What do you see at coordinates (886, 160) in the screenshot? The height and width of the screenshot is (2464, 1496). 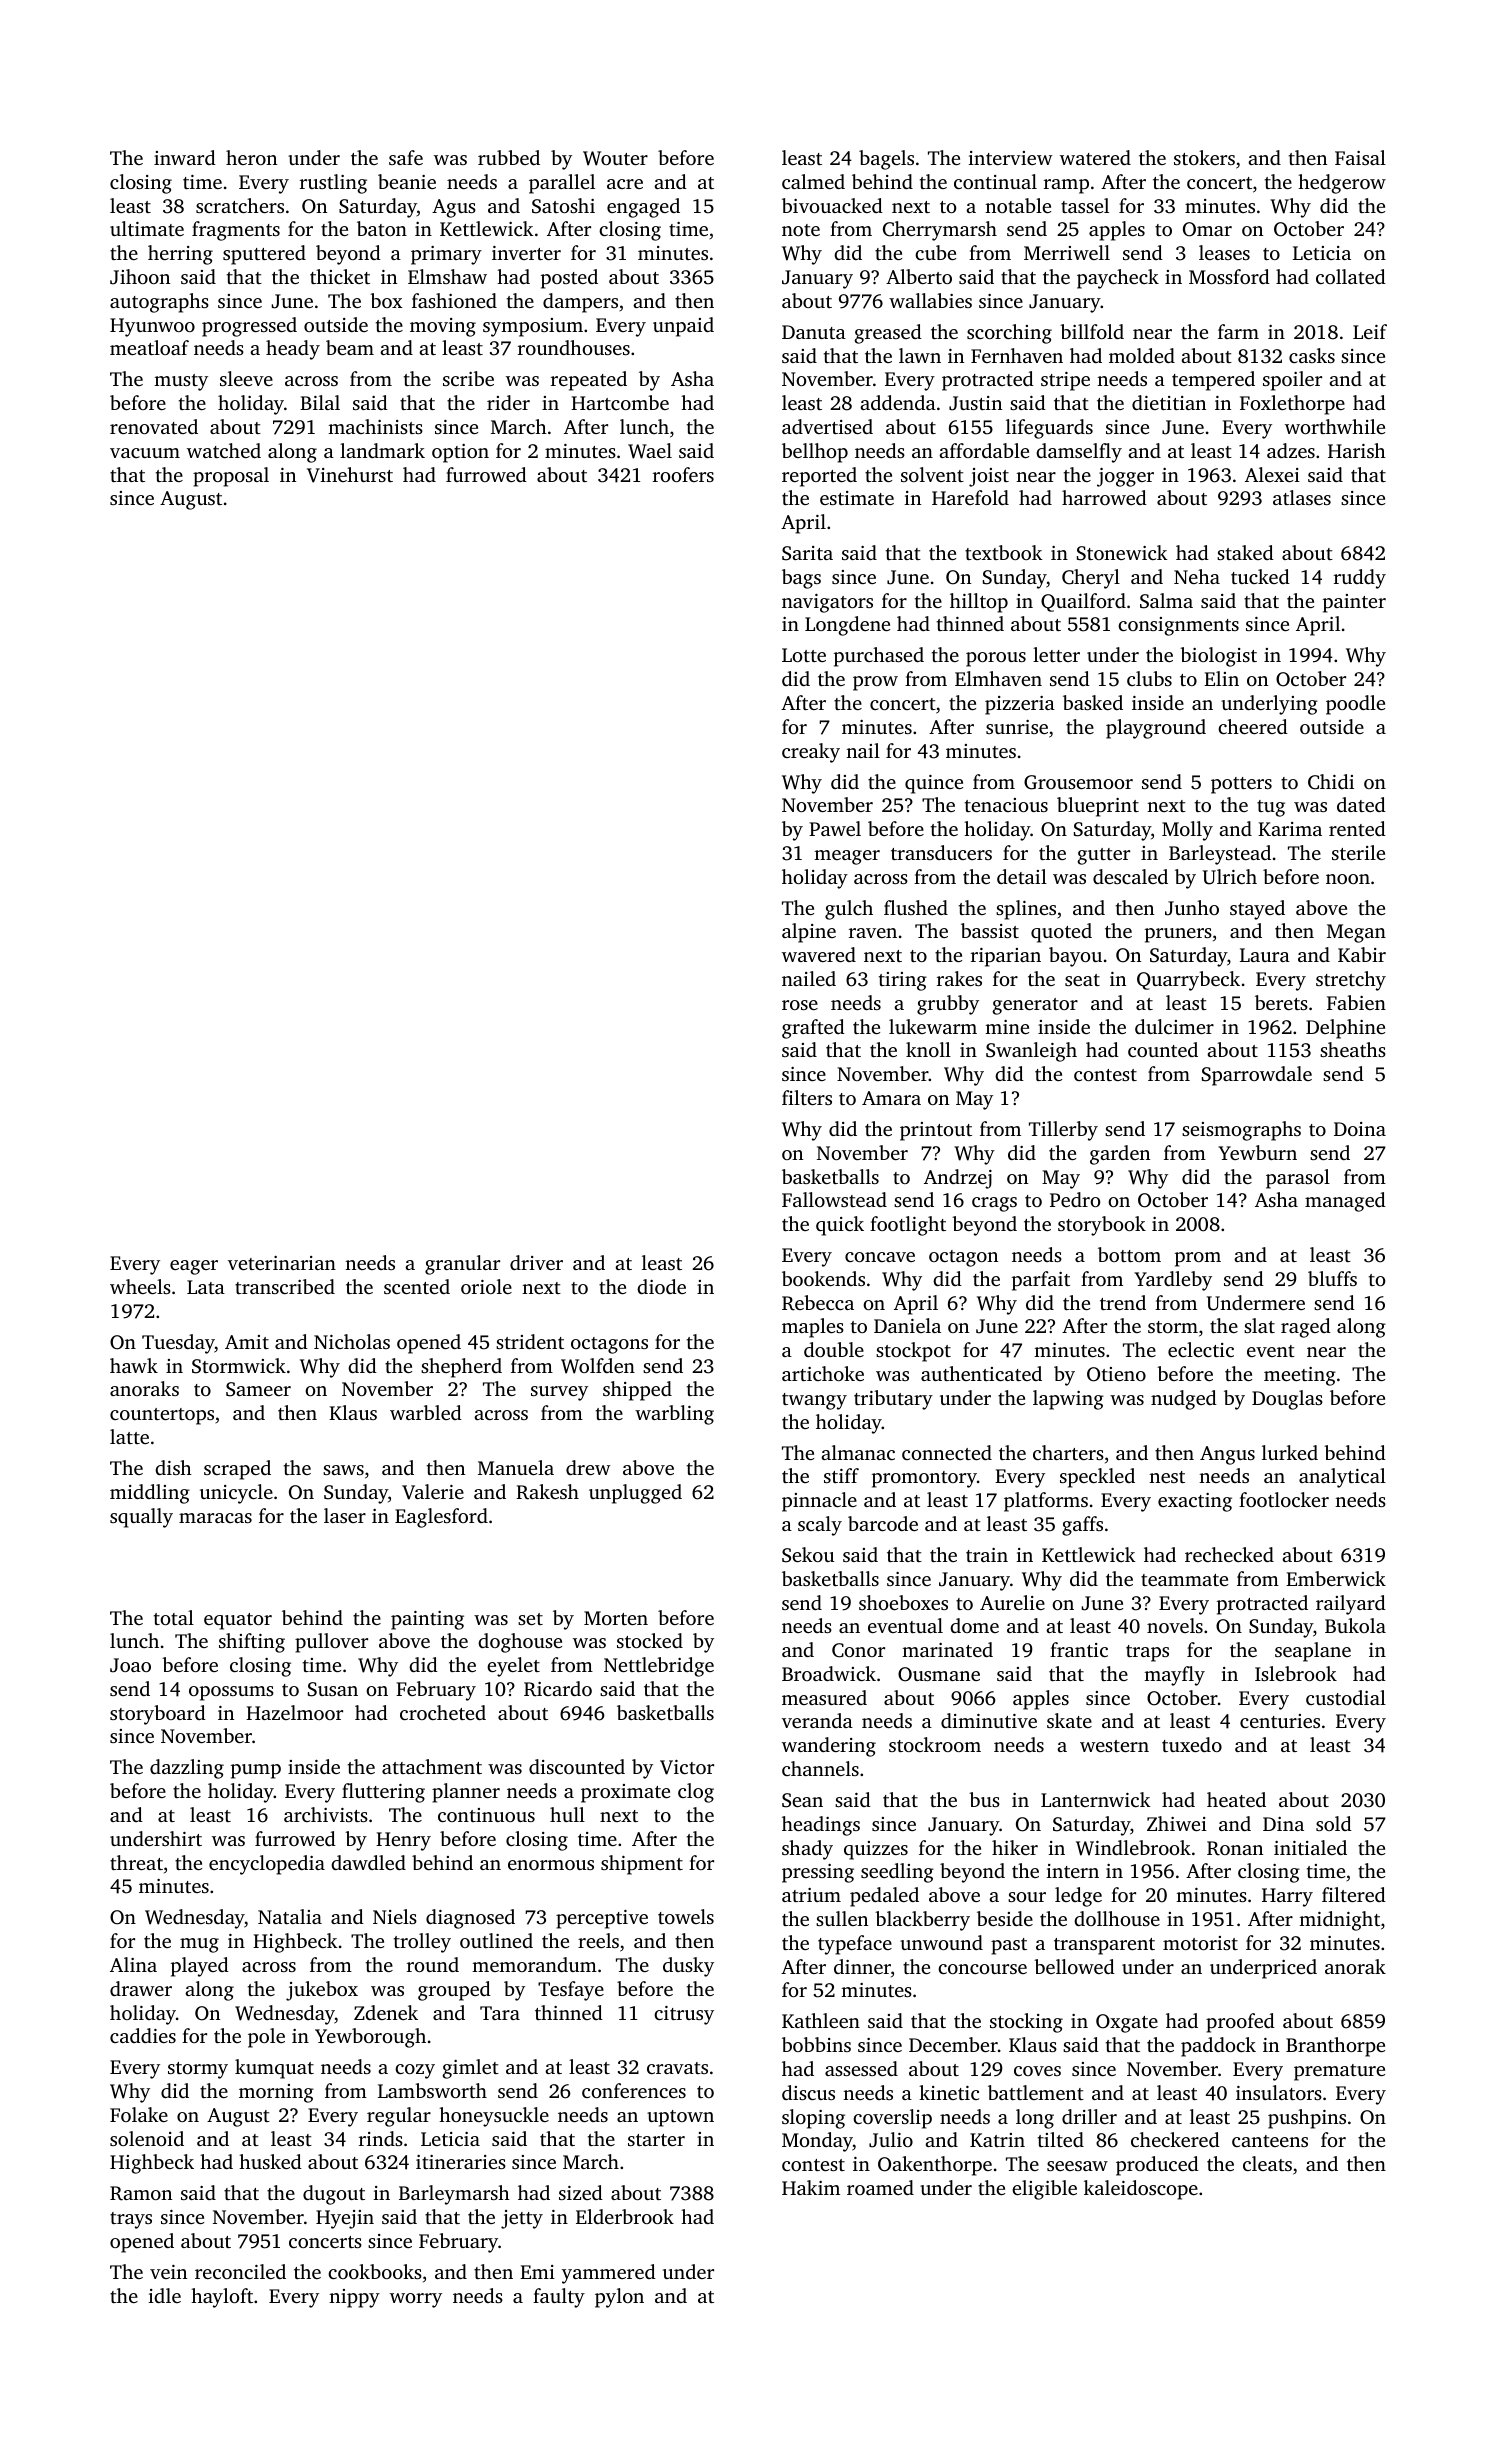 I see `bagels` at bounding box center [886, 160].
